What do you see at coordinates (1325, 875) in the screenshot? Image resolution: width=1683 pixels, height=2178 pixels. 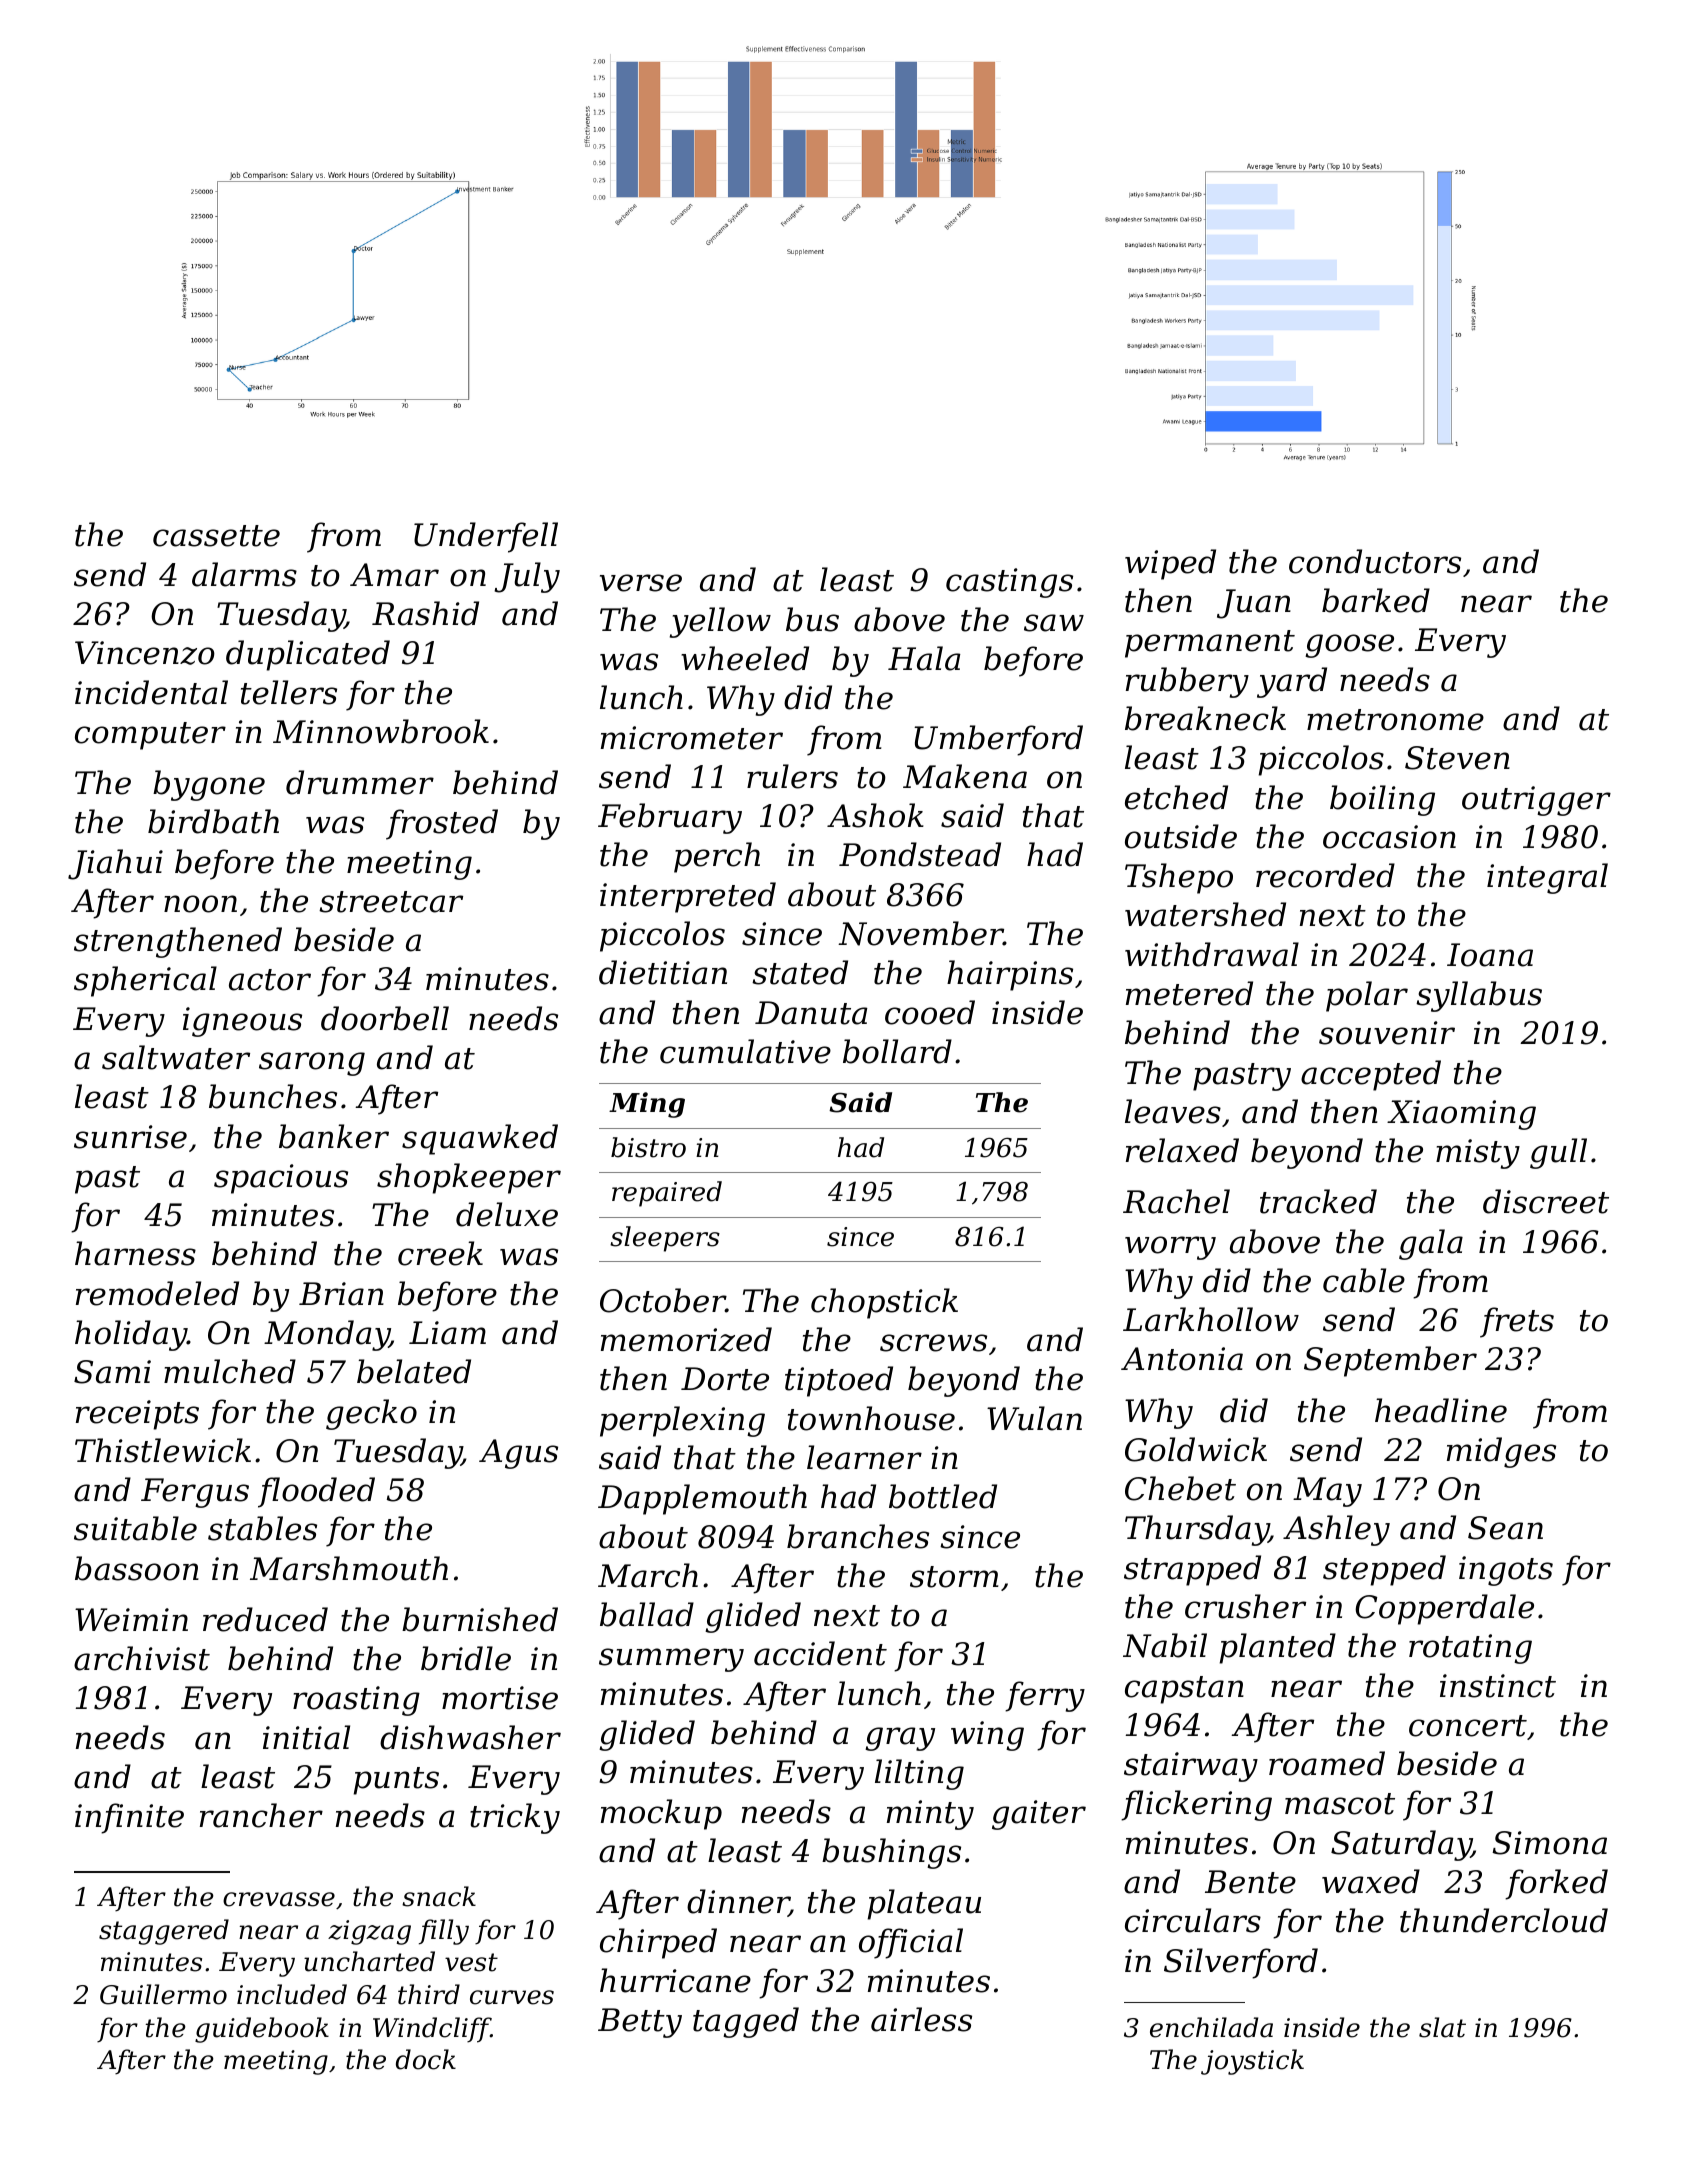 I see `recorded` at bounding box center [1325, 875].
